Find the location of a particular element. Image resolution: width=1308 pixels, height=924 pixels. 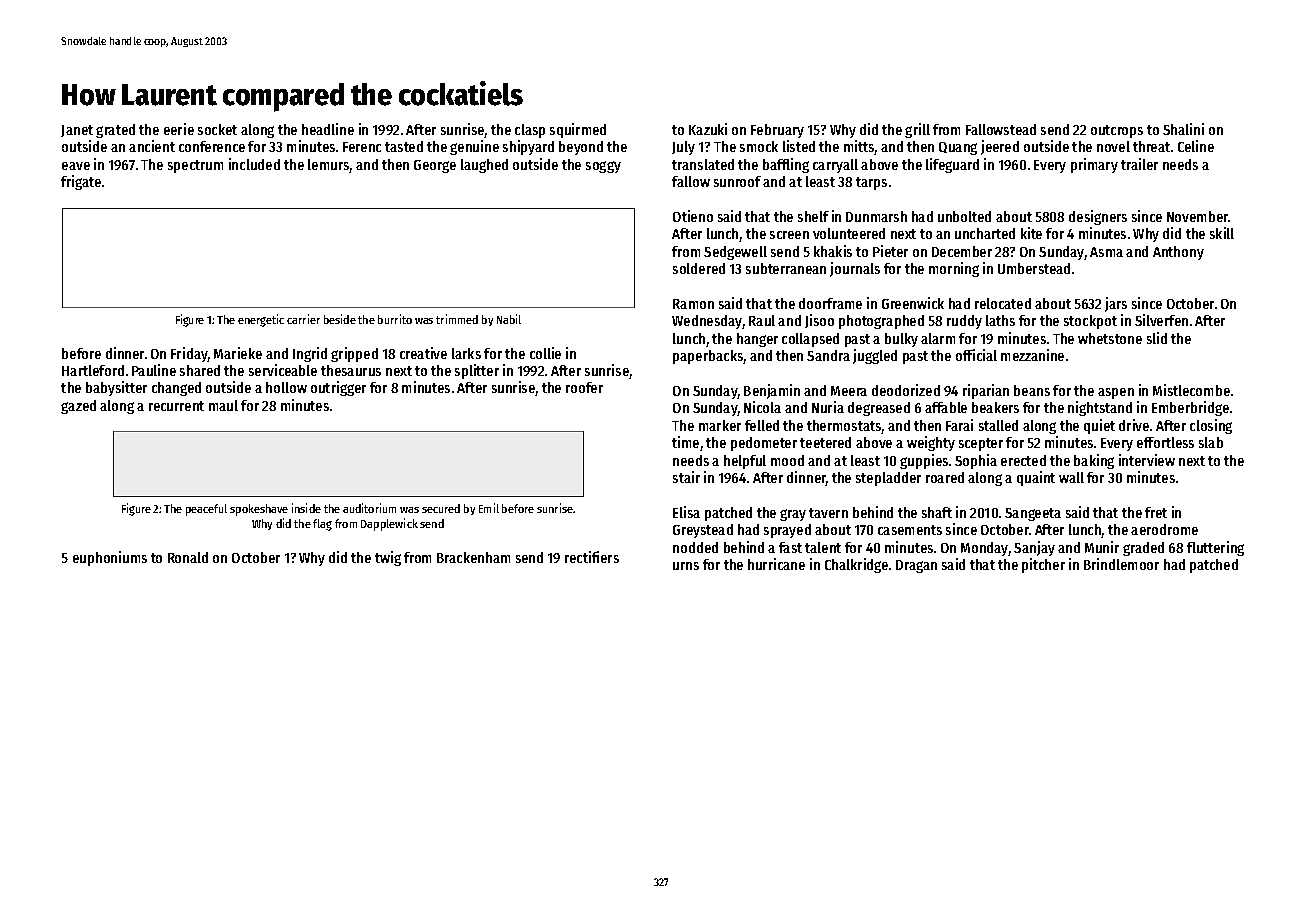

doorframe is located at coordinates (830, 303).
